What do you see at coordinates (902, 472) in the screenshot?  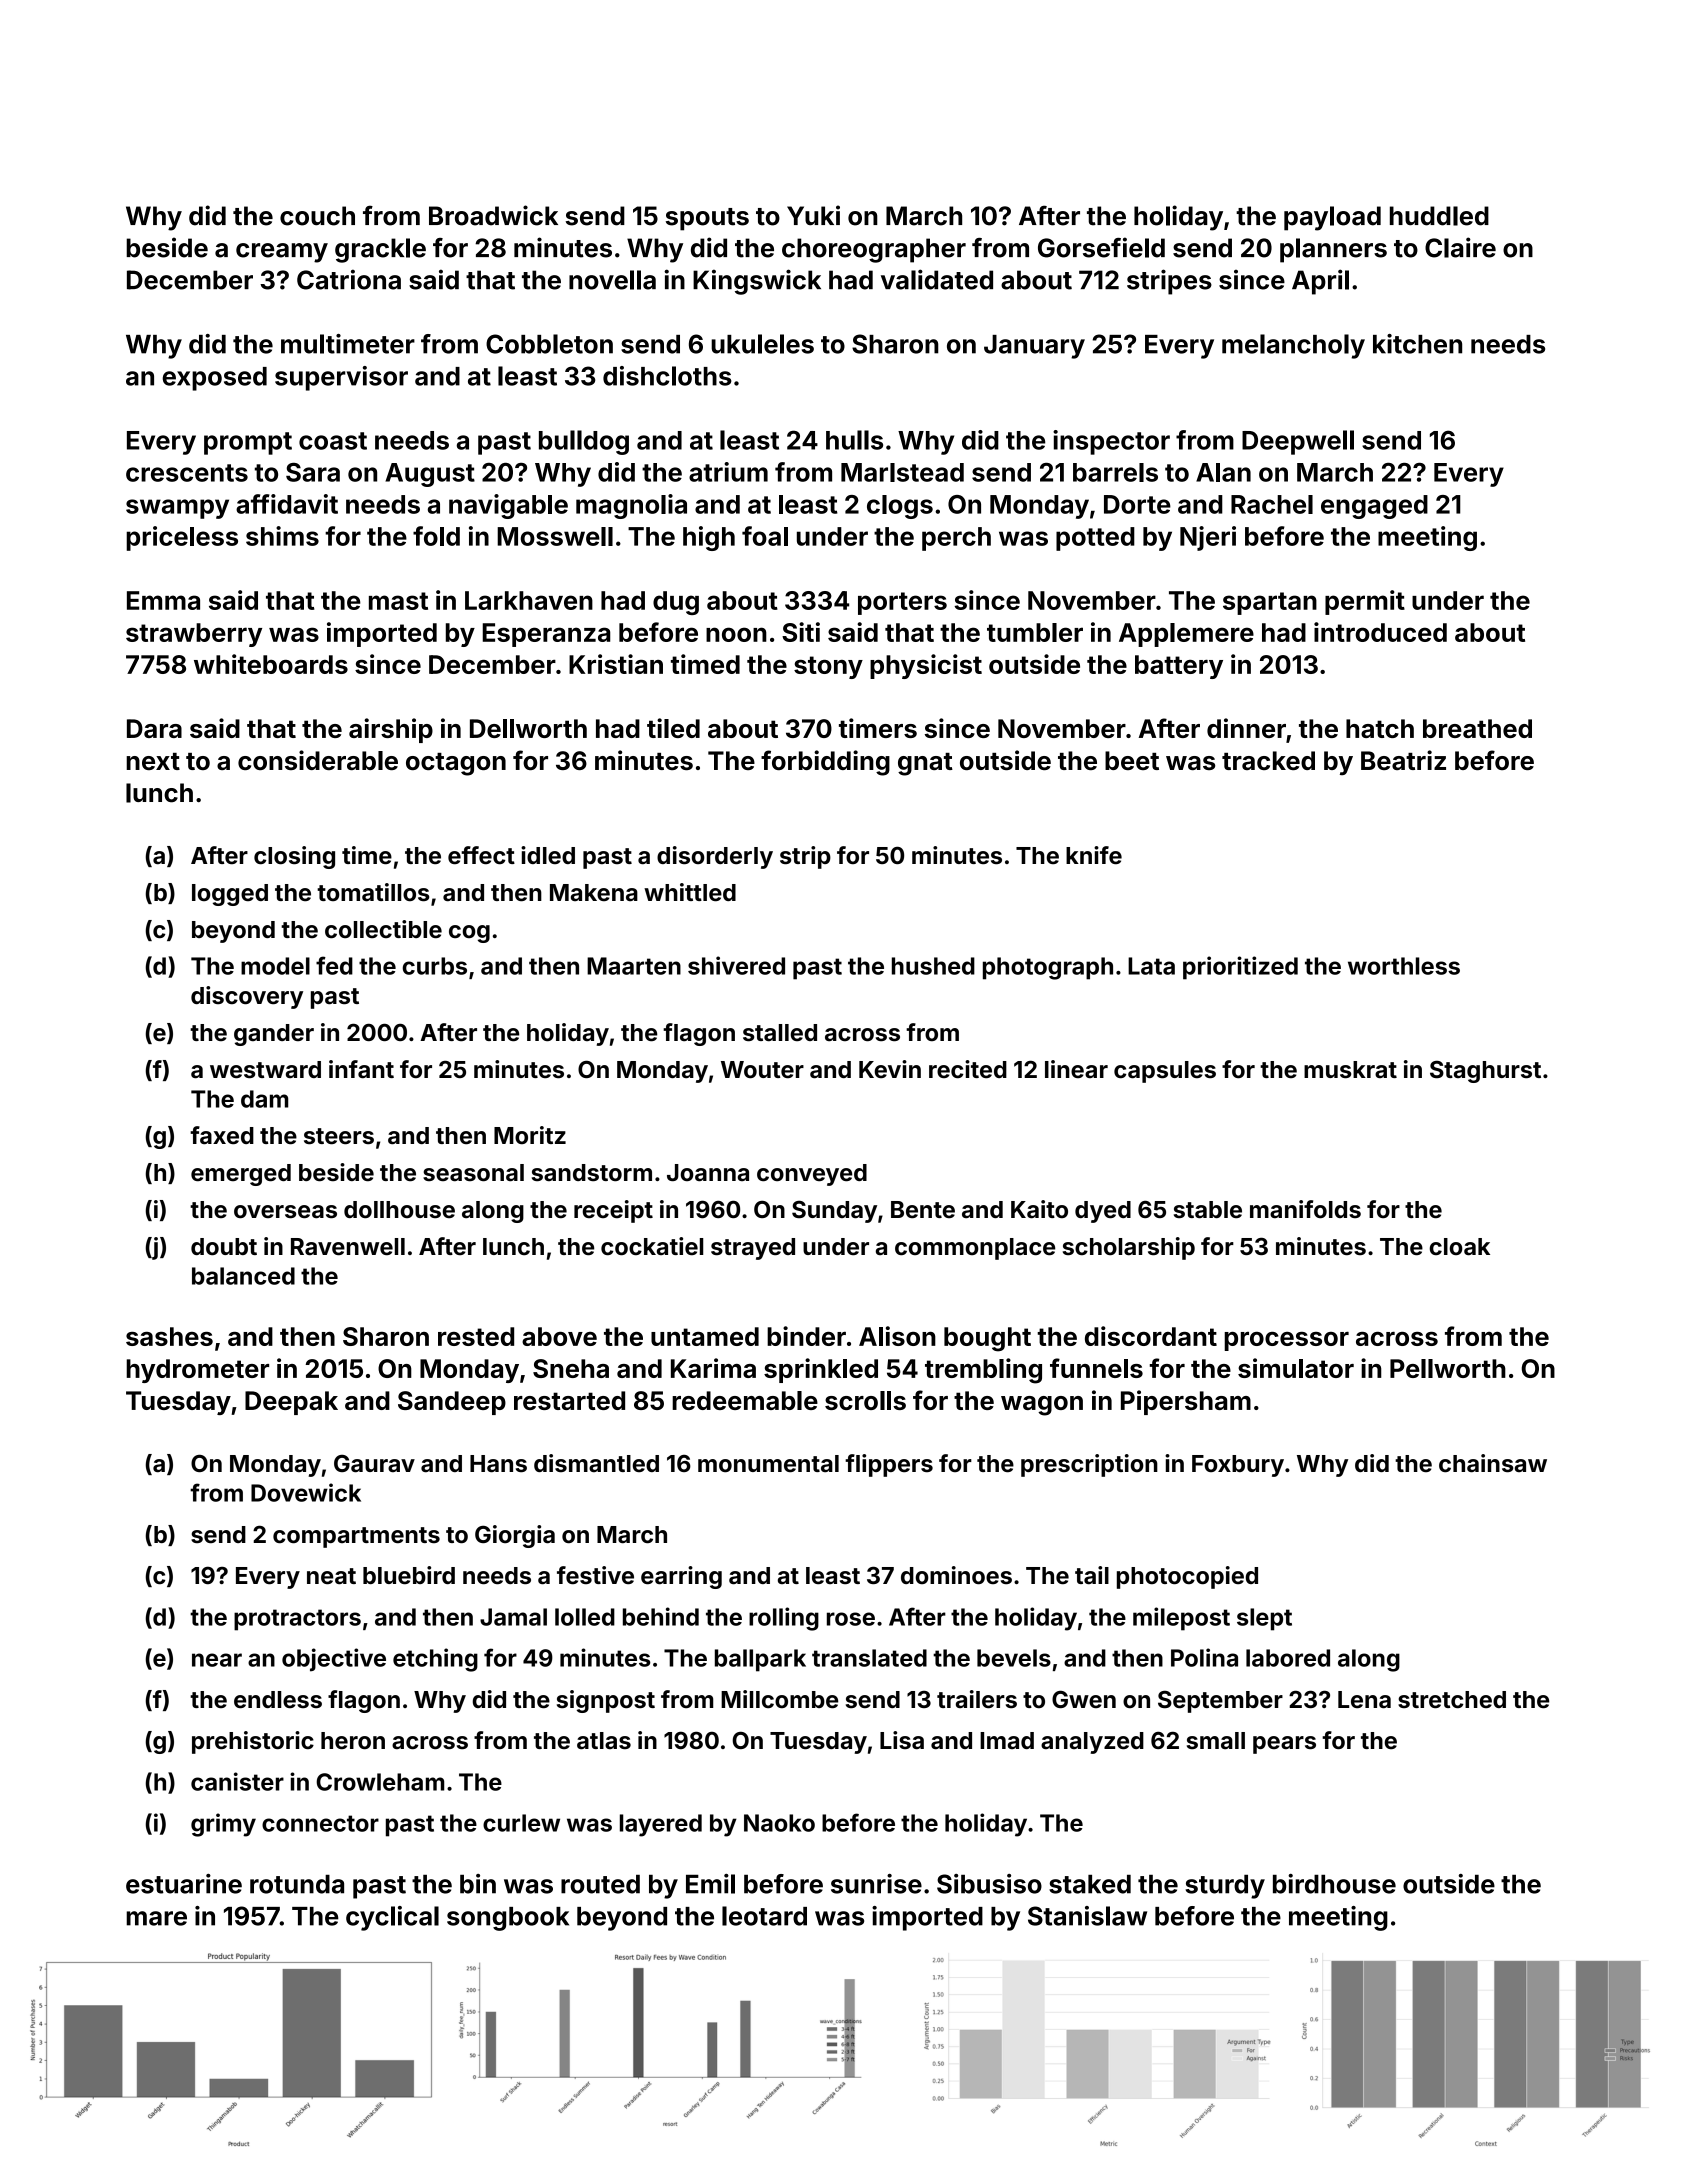 I see `Marlstead` at bounding box center [902, 472].
